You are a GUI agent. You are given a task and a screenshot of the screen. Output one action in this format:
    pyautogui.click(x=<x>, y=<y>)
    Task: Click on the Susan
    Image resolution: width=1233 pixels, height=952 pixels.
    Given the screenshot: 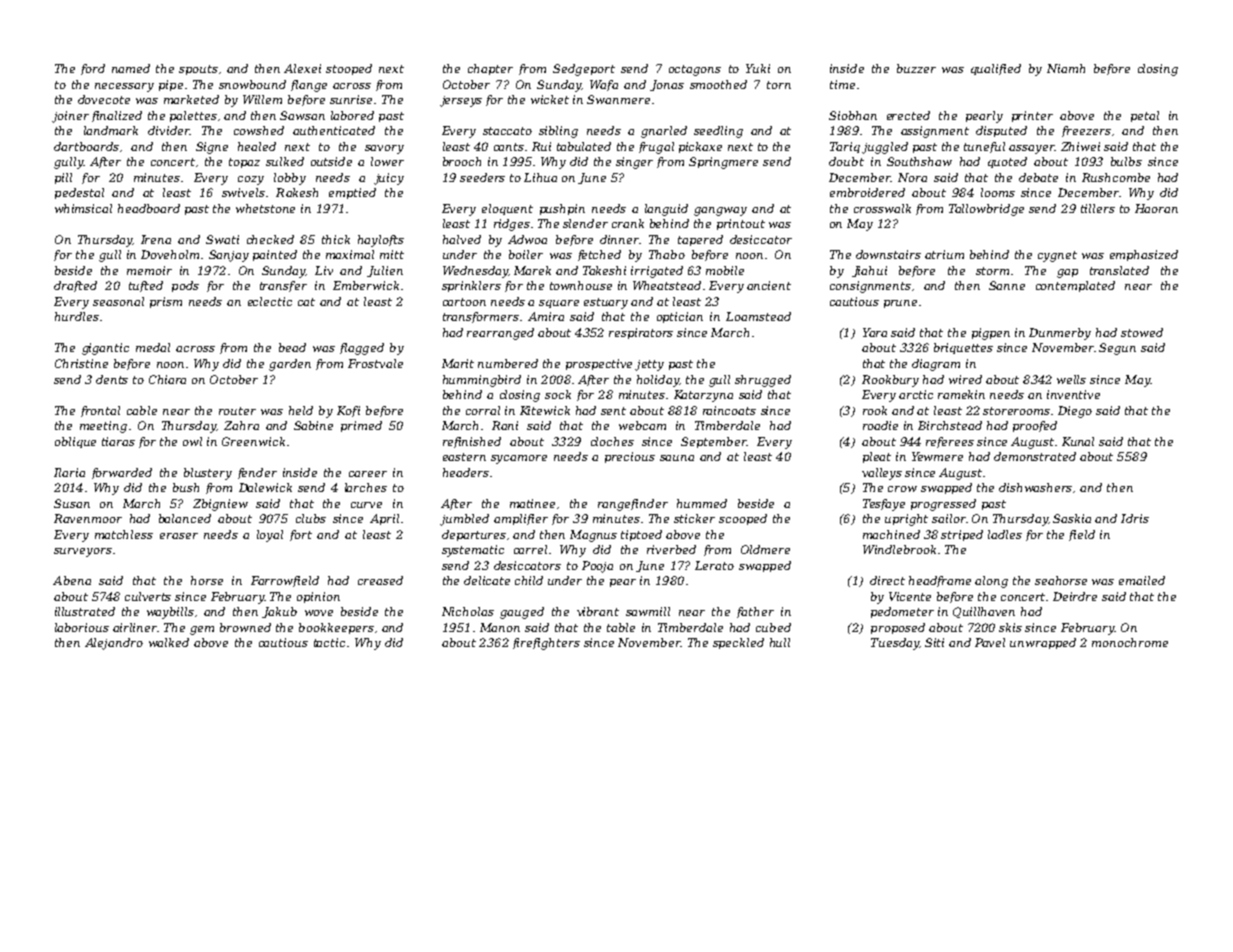 What is the action you would take?
    pyautogui.click(x=72, y=503)
